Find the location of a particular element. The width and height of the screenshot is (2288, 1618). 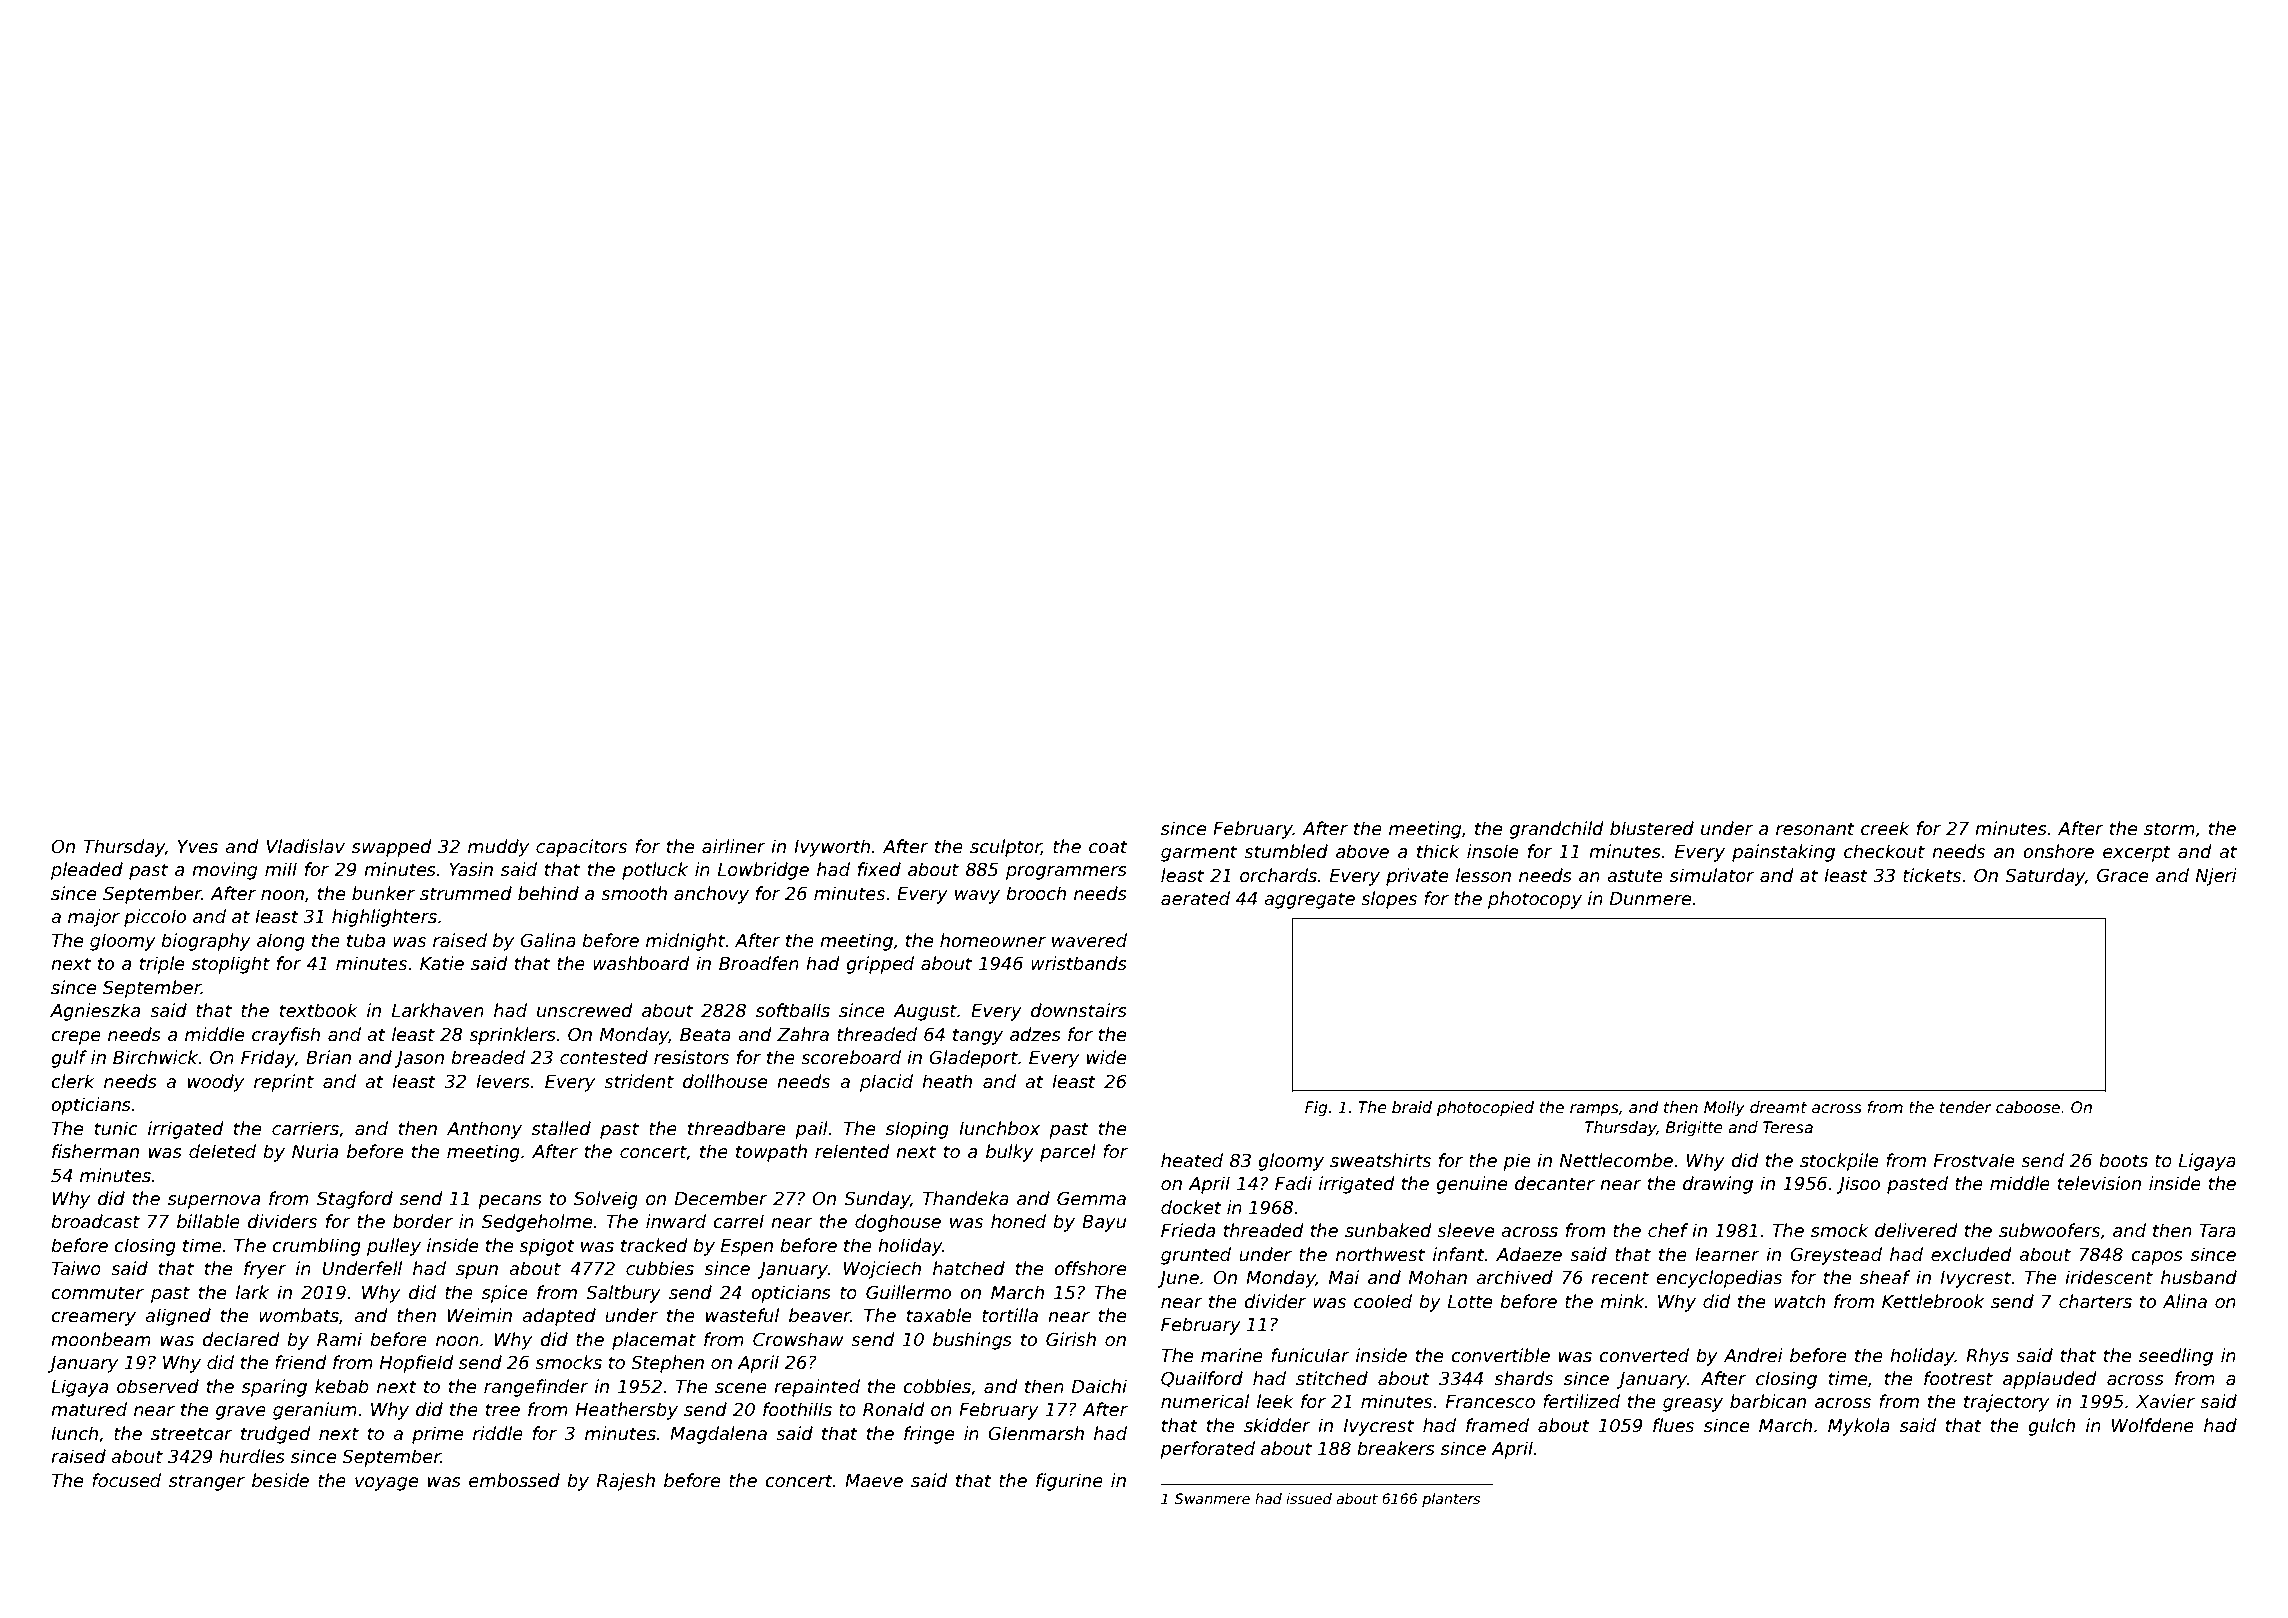

embossed is located at coordinates (514, 1480).
